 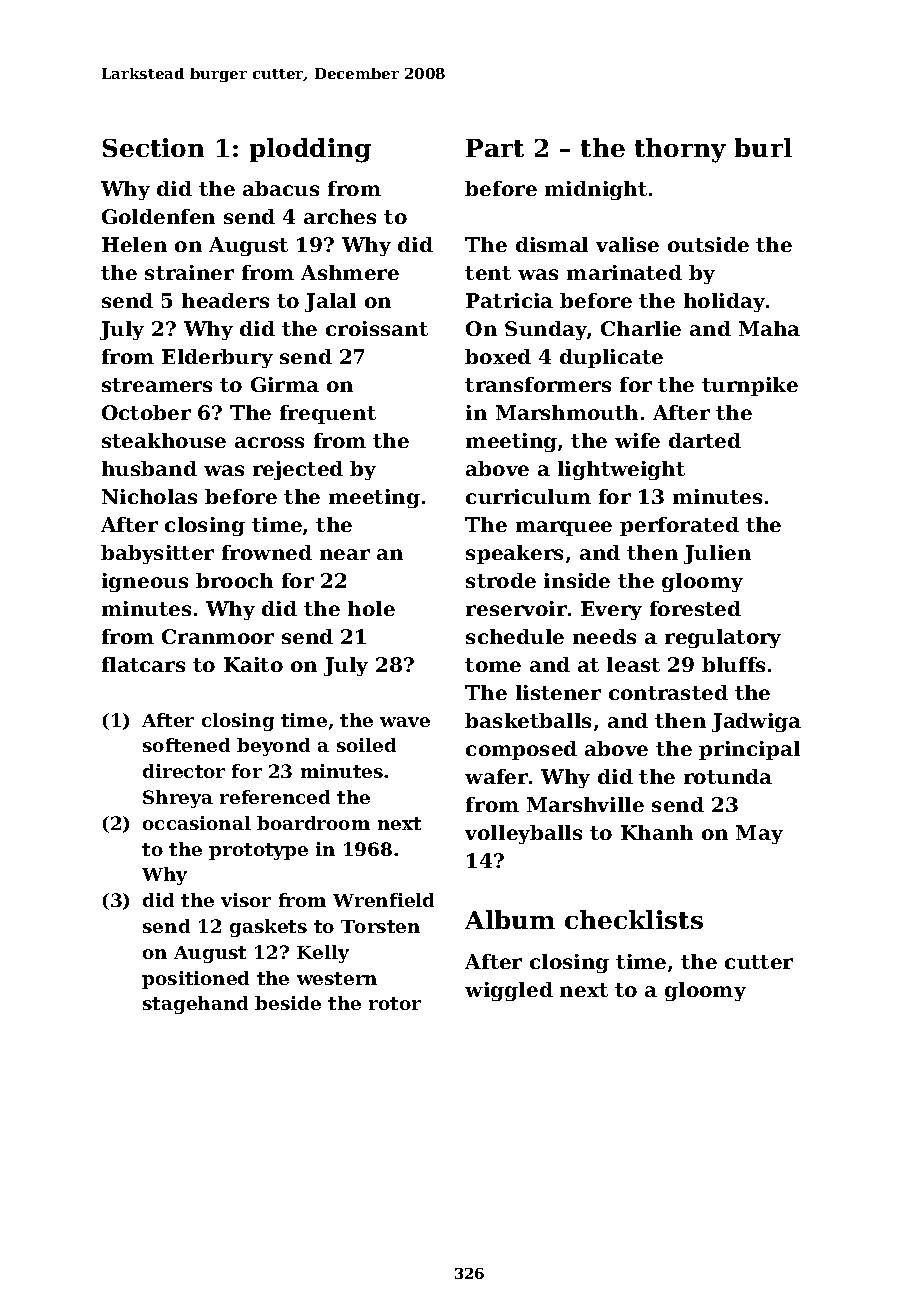 What do you see at coordinates (552, 244) in the screenshot?
I see `dismal` at bounding box center [552, 244].
